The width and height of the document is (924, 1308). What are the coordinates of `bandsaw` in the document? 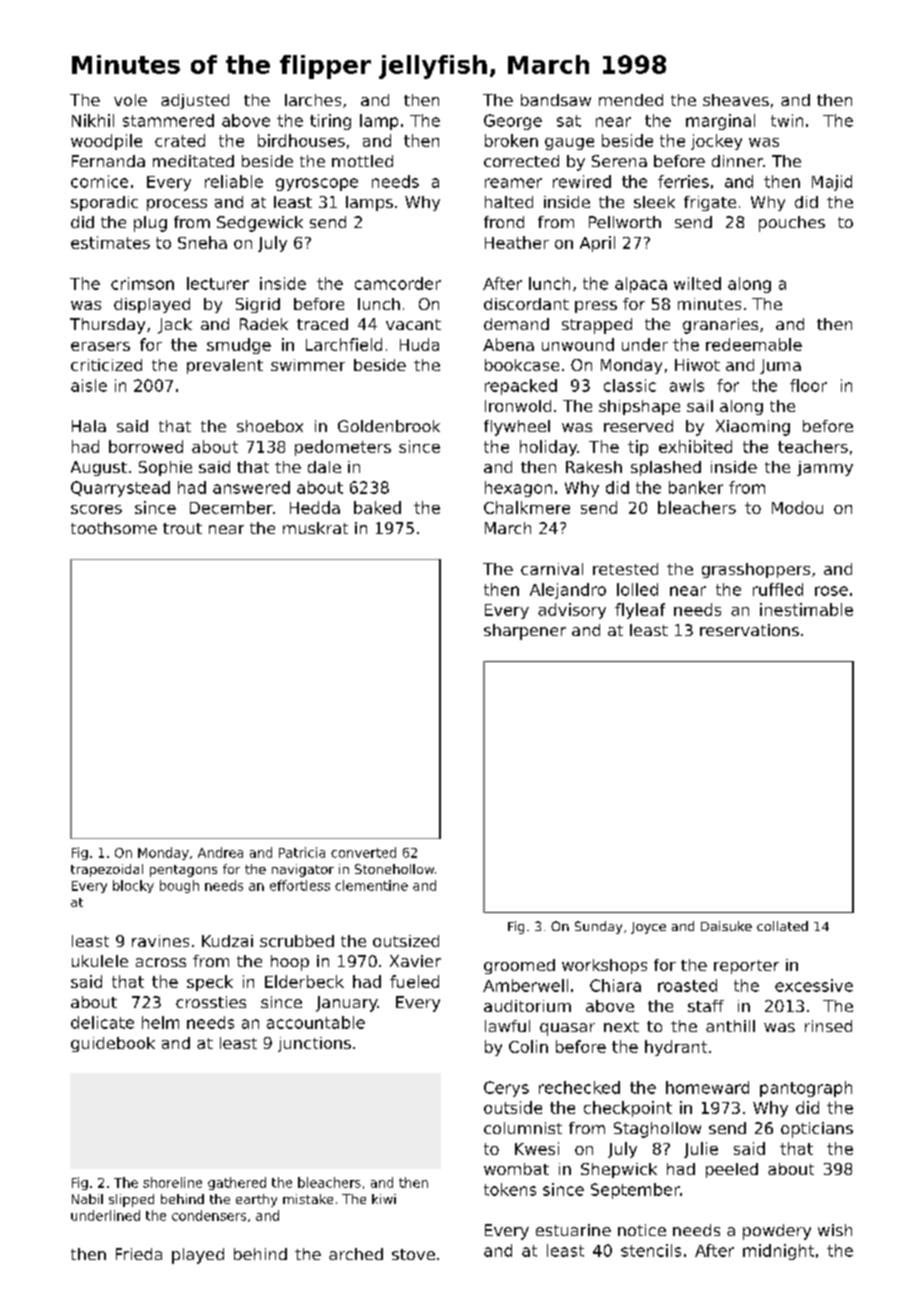 It's located at (556, 100).
